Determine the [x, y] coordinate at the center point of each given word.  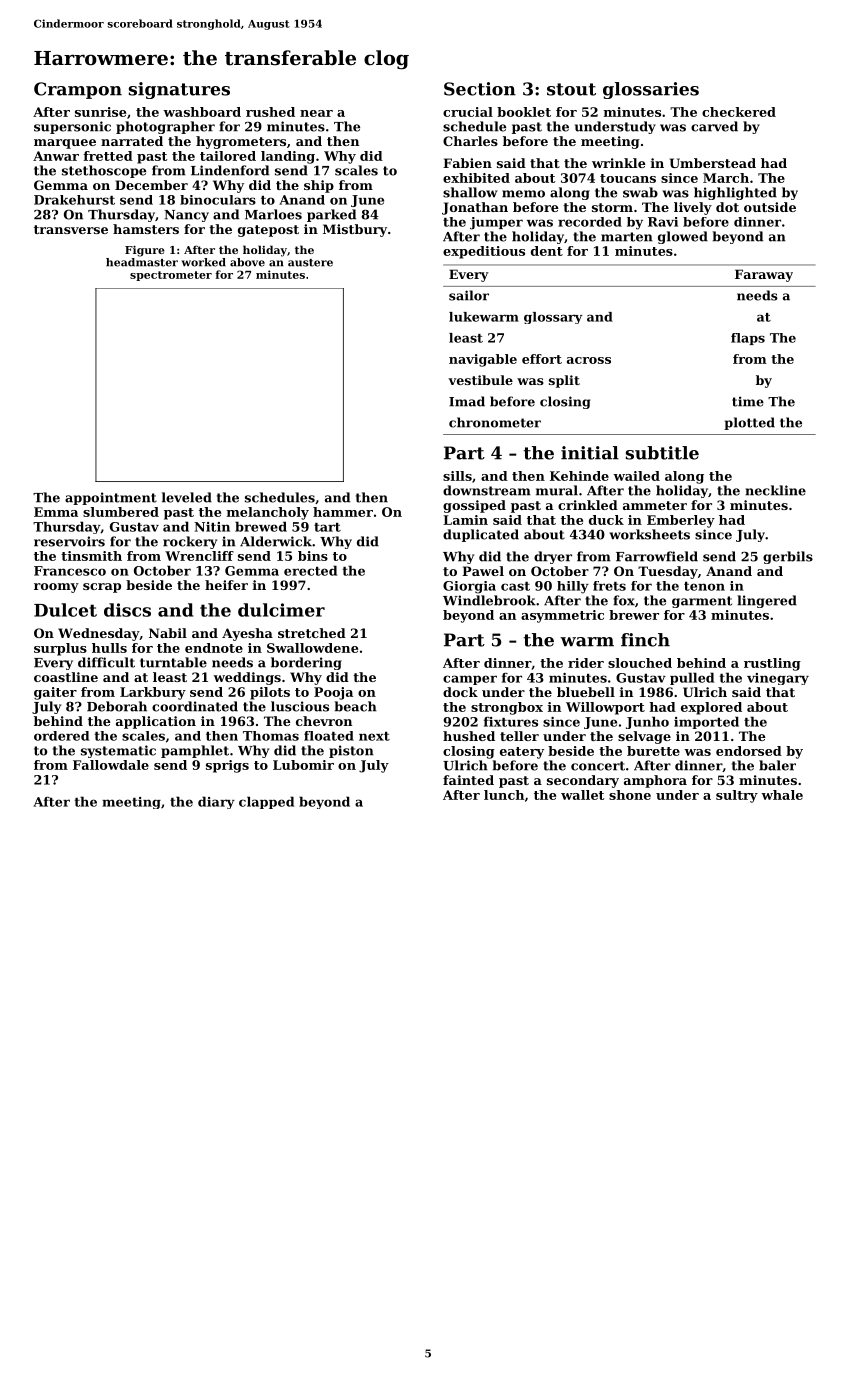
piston [351, 751]
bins [313, 556]
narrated [132, 141]
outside [770, 207]
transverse [71, 229]
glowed [683, 237]
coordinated [195, 706]
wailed [636, 476]
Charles [470, 141]
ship [319, 186]
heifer [226, 585]
